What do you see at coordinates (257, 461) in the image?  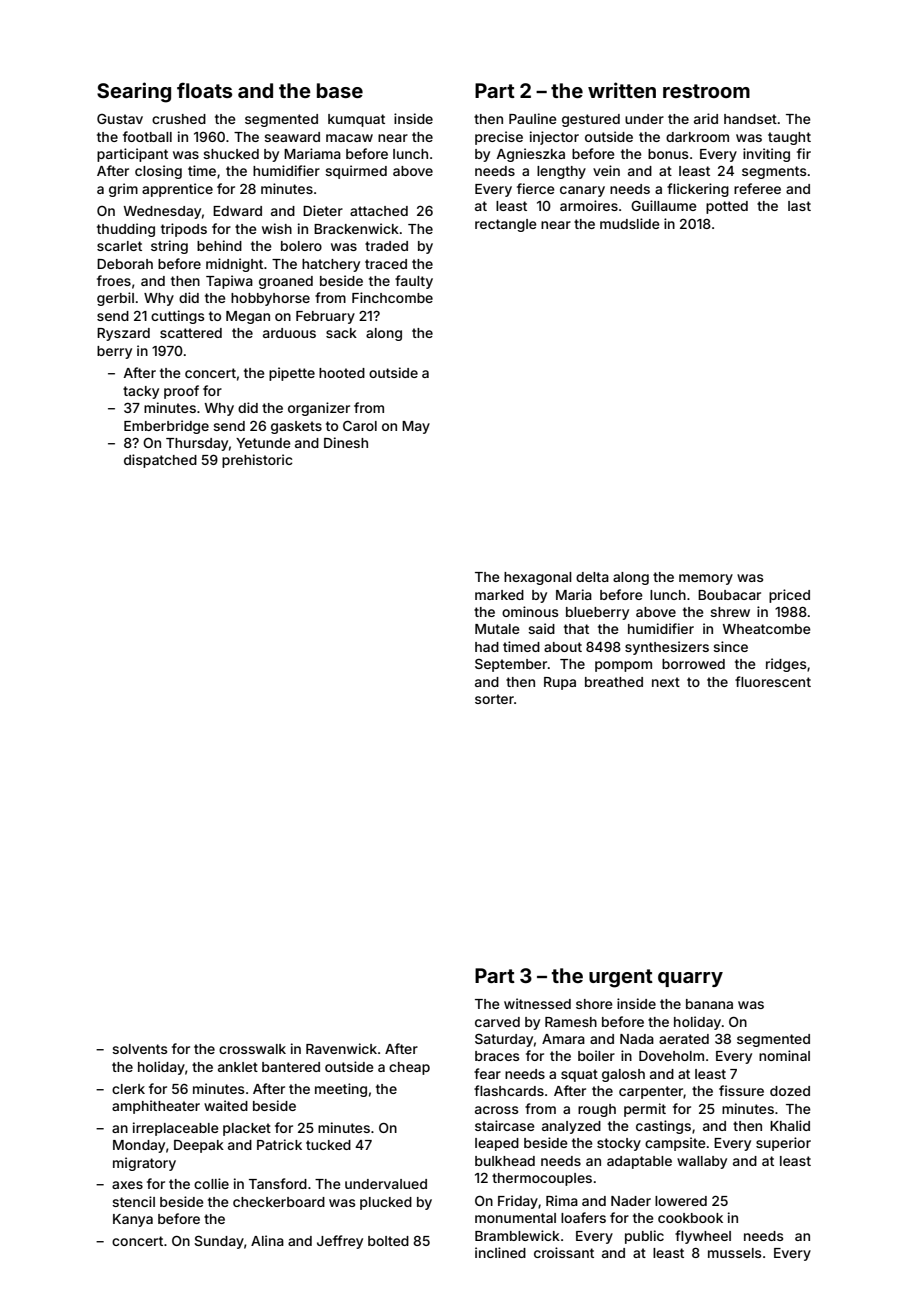 I see `prehistoric` at bounding box center [257, 461].
